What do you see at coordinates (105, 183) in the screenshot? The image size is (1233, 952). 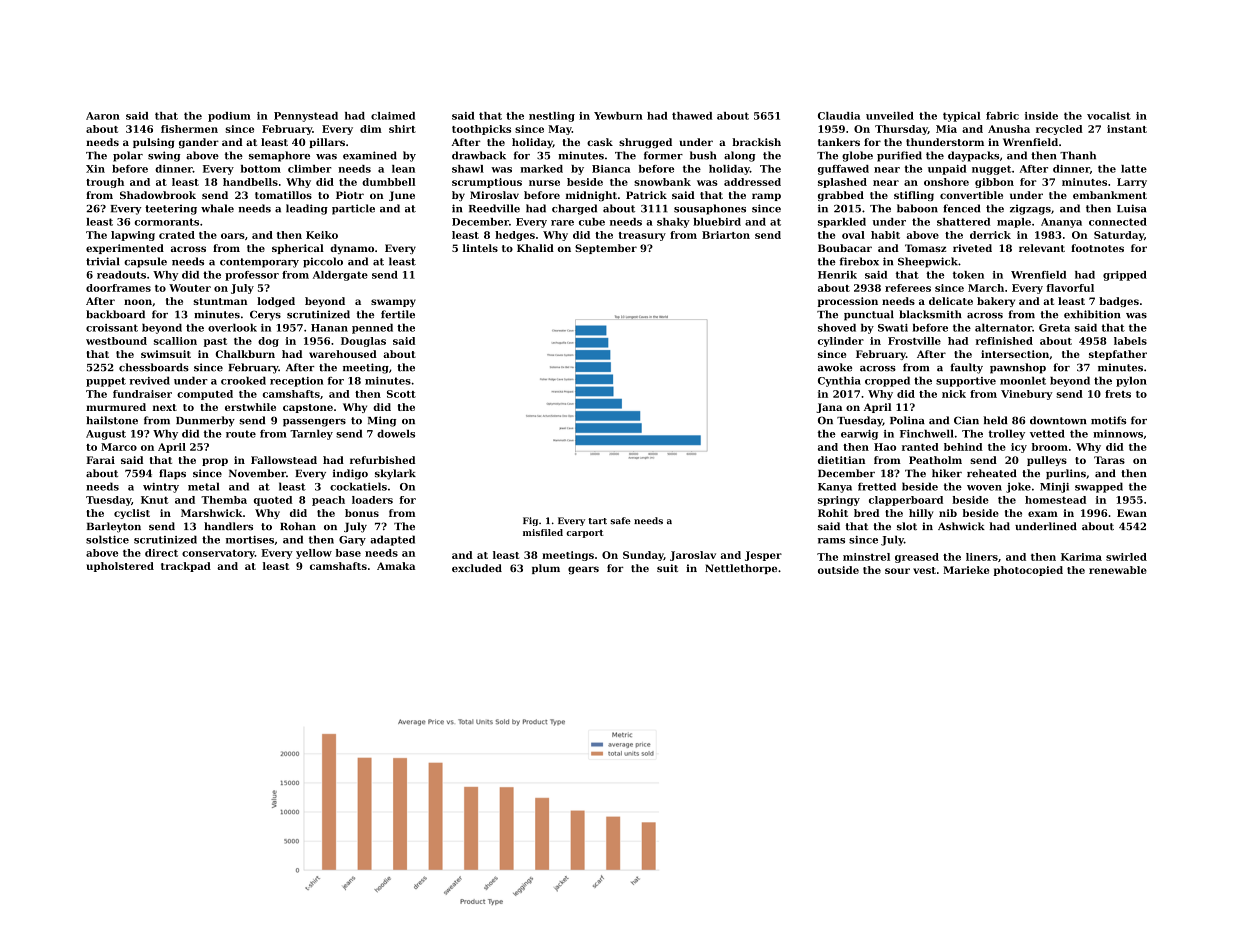 I see `trough` at bounding box center [105, 183].
